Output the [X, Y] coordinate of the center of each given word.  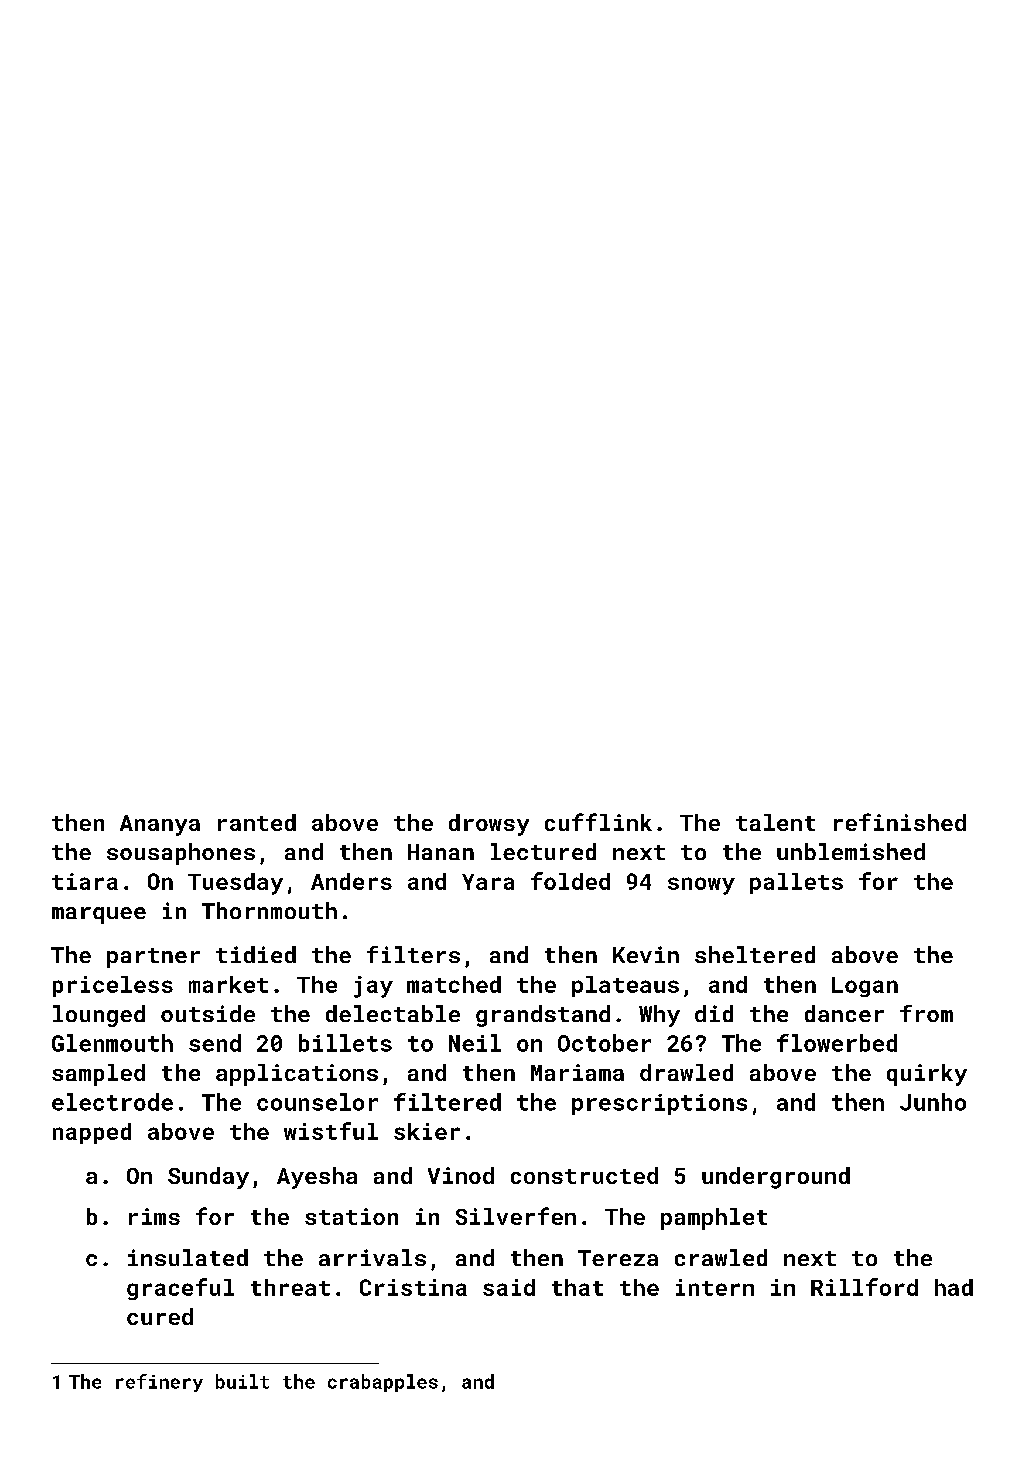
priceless [113, 986]
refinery [159, 1383]
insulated [188, 1257]
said [509, 1287]
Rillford [864, 1287]
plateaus [625, 986]
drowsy [489, 825]
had [954, 1287]
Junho [933, 1102]
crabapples [383, 1383]
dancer [844, 1013]
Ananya [160, 825]
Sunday [208, 1178]
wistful [331, 1131]
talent [775, 822]
